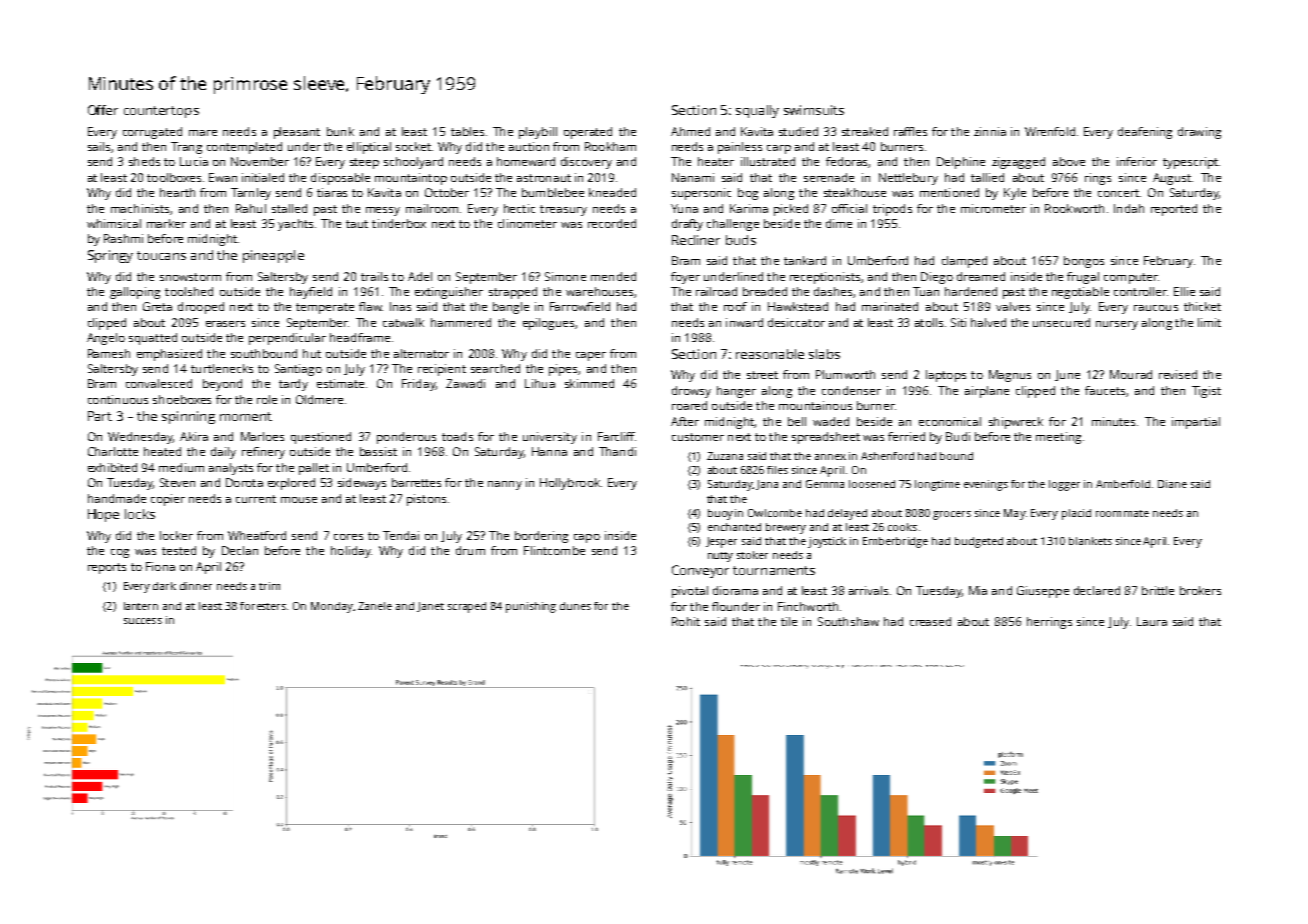 The image size is (1308, 924). I want to click on squatted, so click(153, 339).
